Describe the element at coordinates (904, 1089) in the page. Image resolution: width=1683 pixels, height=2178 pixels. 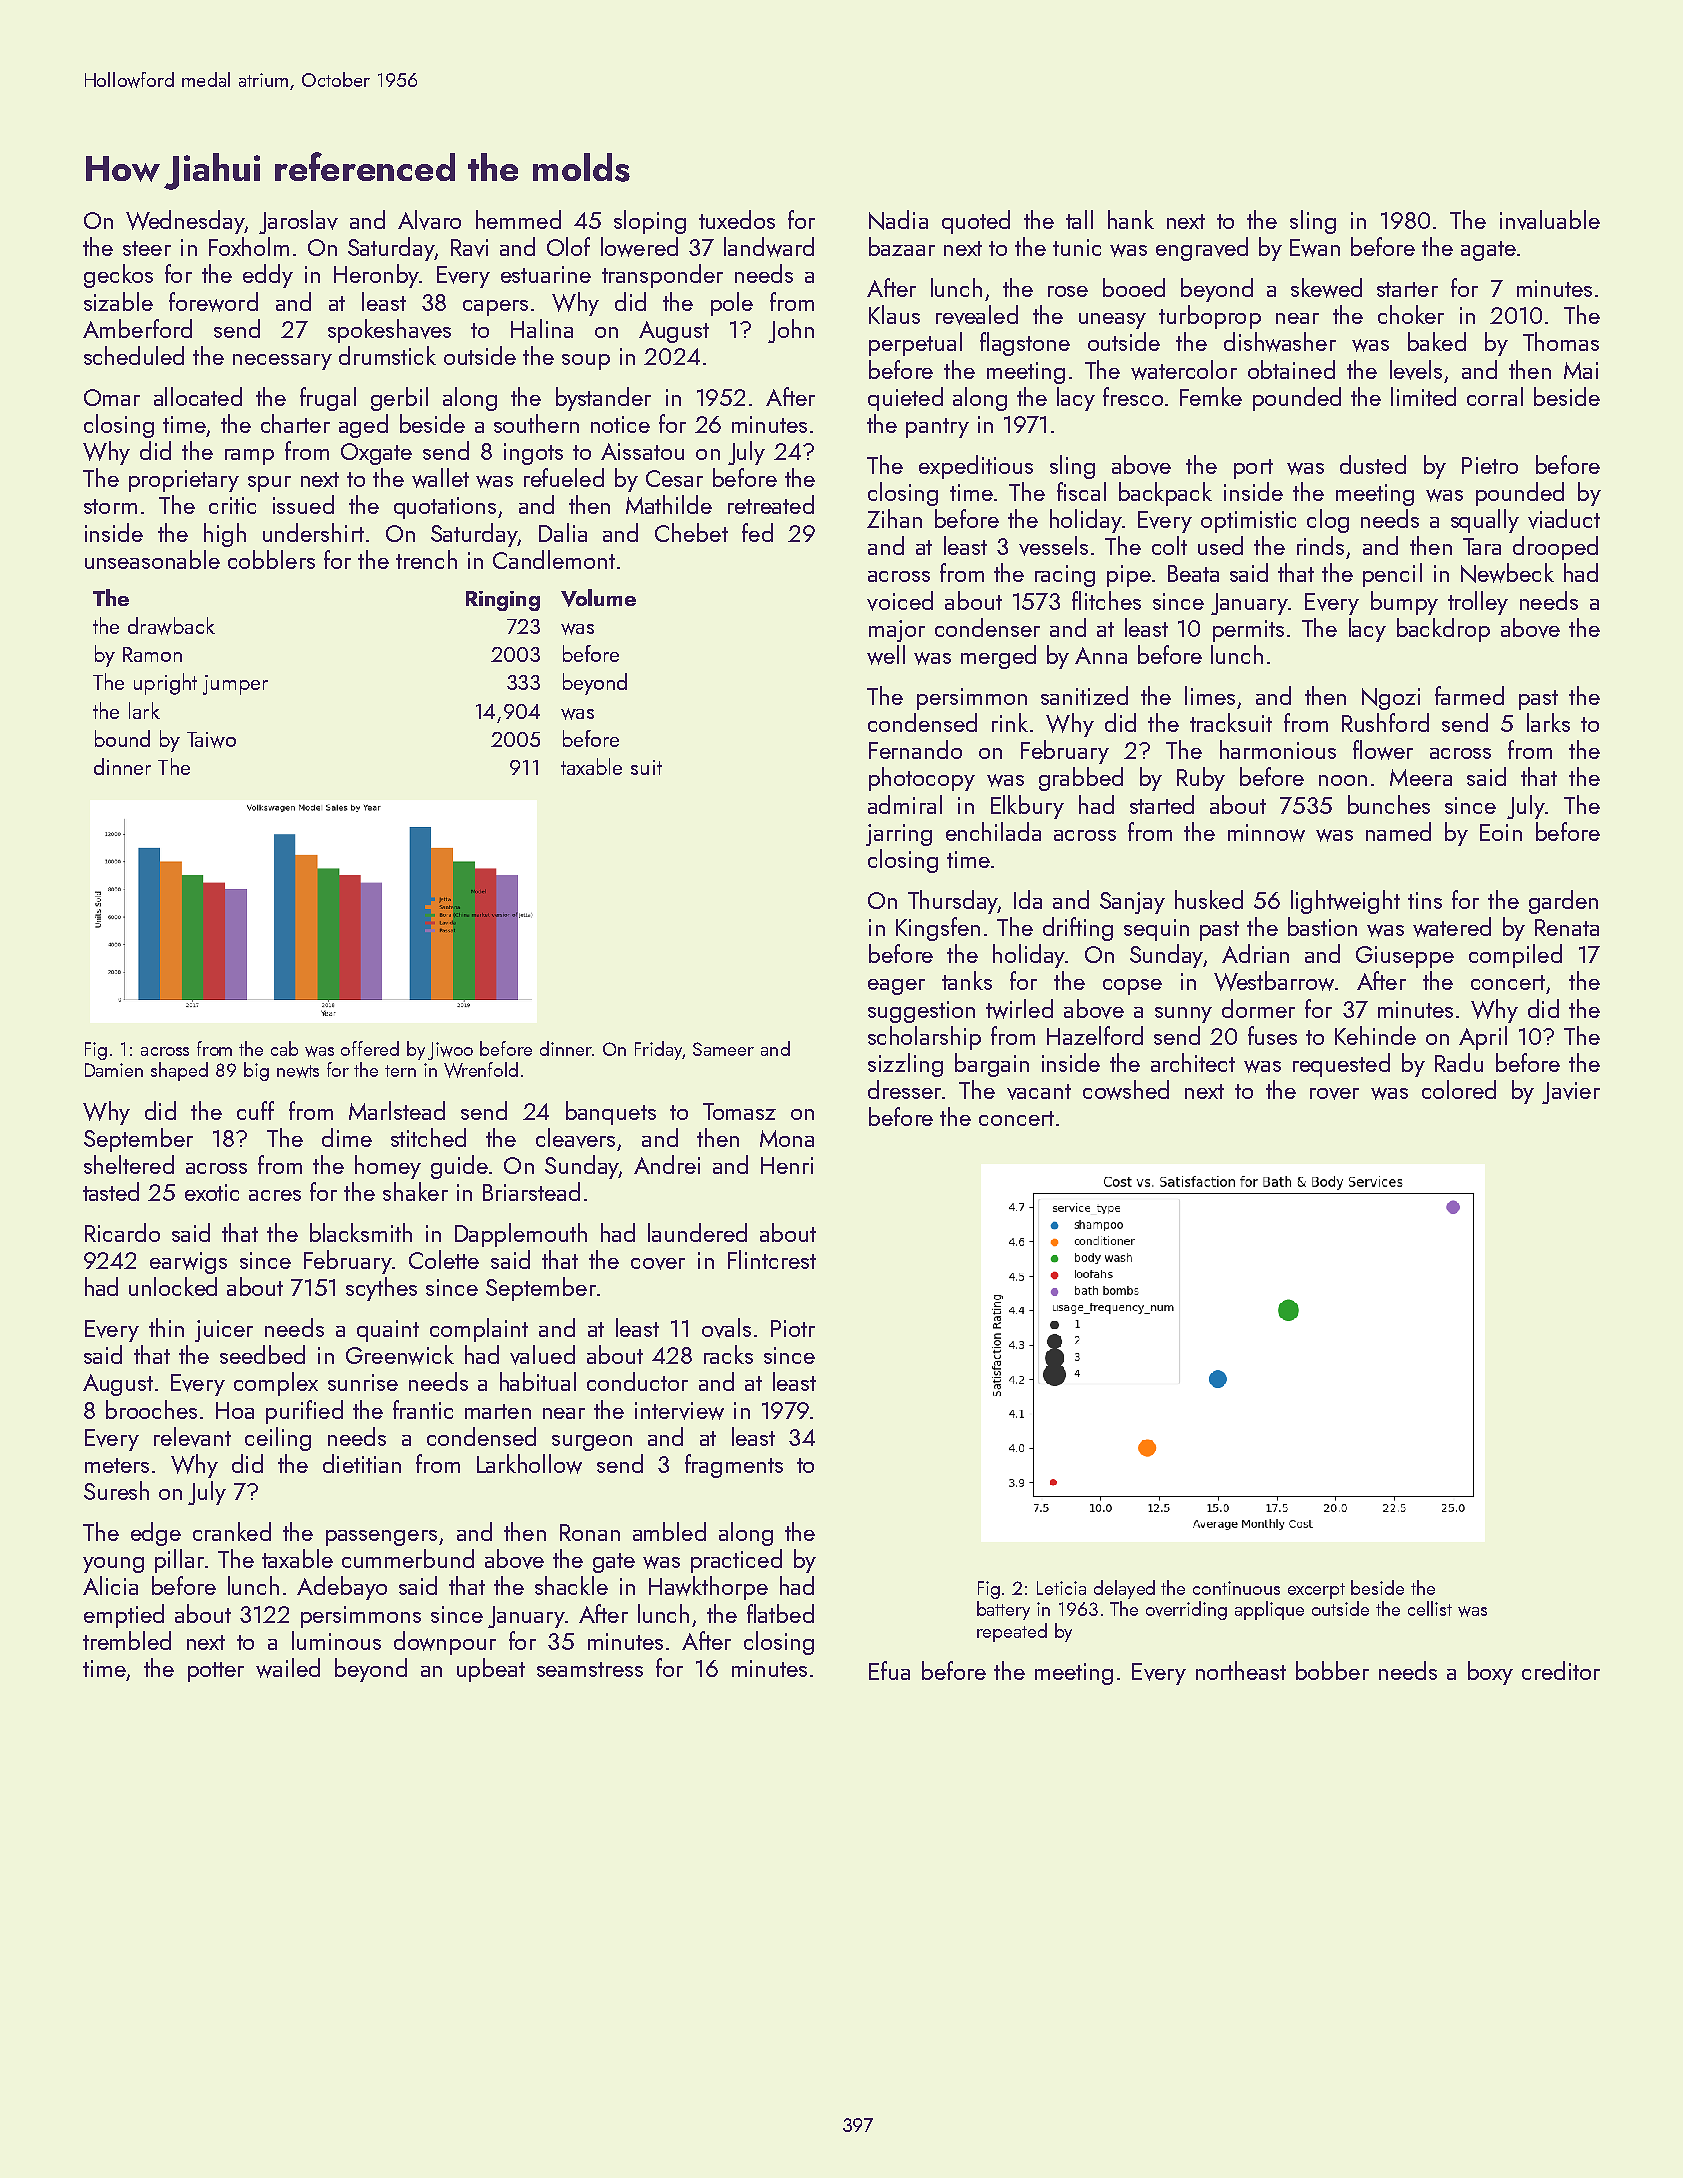
I see `dresser` at that location.
